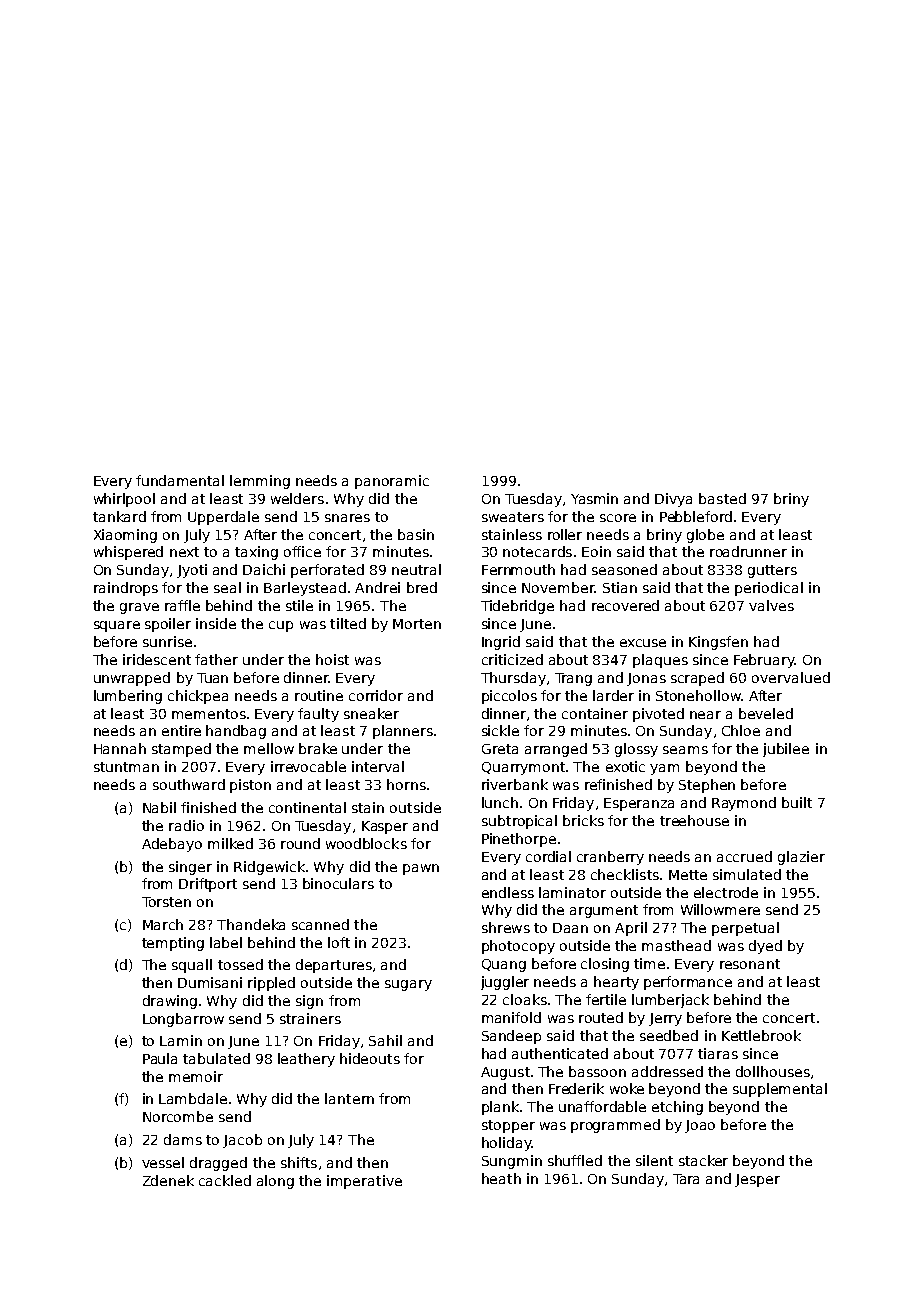 This screenshot has width=924, height=1308. What do you see at coordinates (128, 697) in the screenshot?
I see `lumbering` at bounding box center [128, 697].
